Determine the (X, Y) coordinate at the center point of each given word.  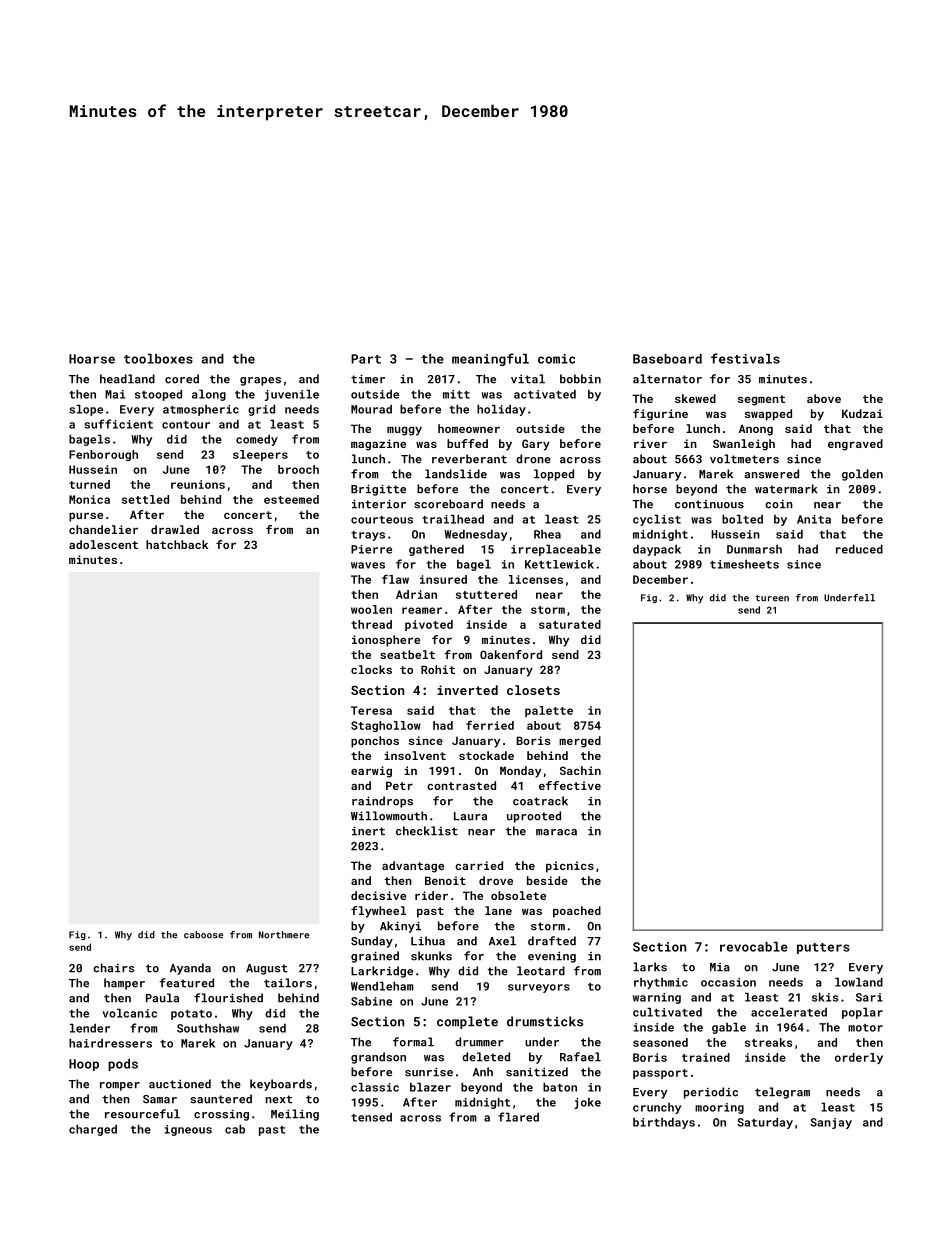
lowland (859, 982)
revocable (754, 947)
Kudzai (862, 413)
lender (90, 1028)
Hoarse (92, 359)
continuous (709, 504)
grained (375, 957)
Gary (536, 445)
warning (657, 998)
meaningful (490, 359)
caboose (203, 935)
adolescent (103, 544)
